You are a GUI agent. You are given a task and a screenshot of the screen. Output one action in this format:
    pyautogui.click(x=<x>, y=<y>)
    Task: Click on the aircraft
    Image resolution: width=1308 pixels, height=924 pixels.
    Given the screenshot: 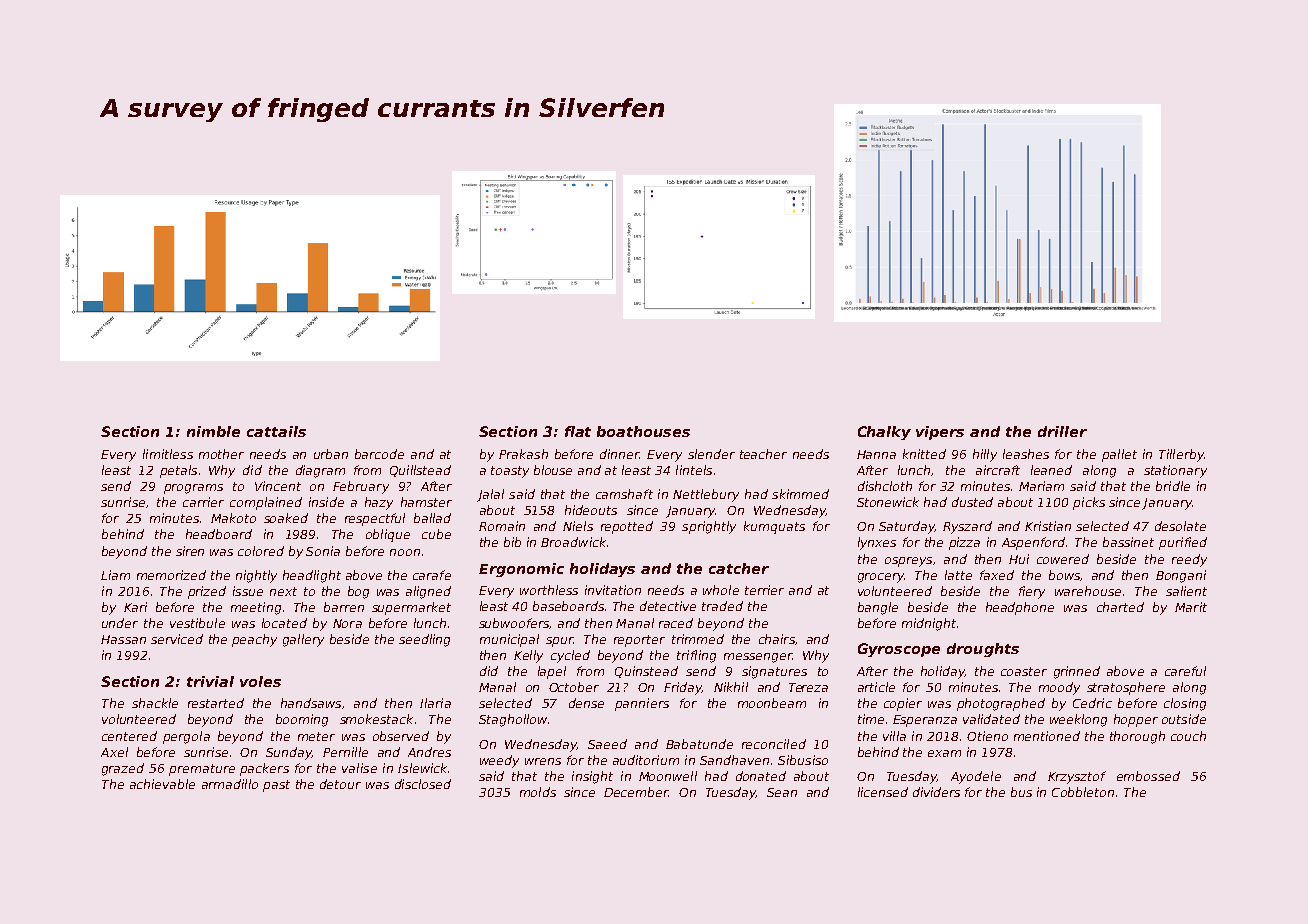 What is the action you would take?
    pyautogui.click(x=998, y=470)
